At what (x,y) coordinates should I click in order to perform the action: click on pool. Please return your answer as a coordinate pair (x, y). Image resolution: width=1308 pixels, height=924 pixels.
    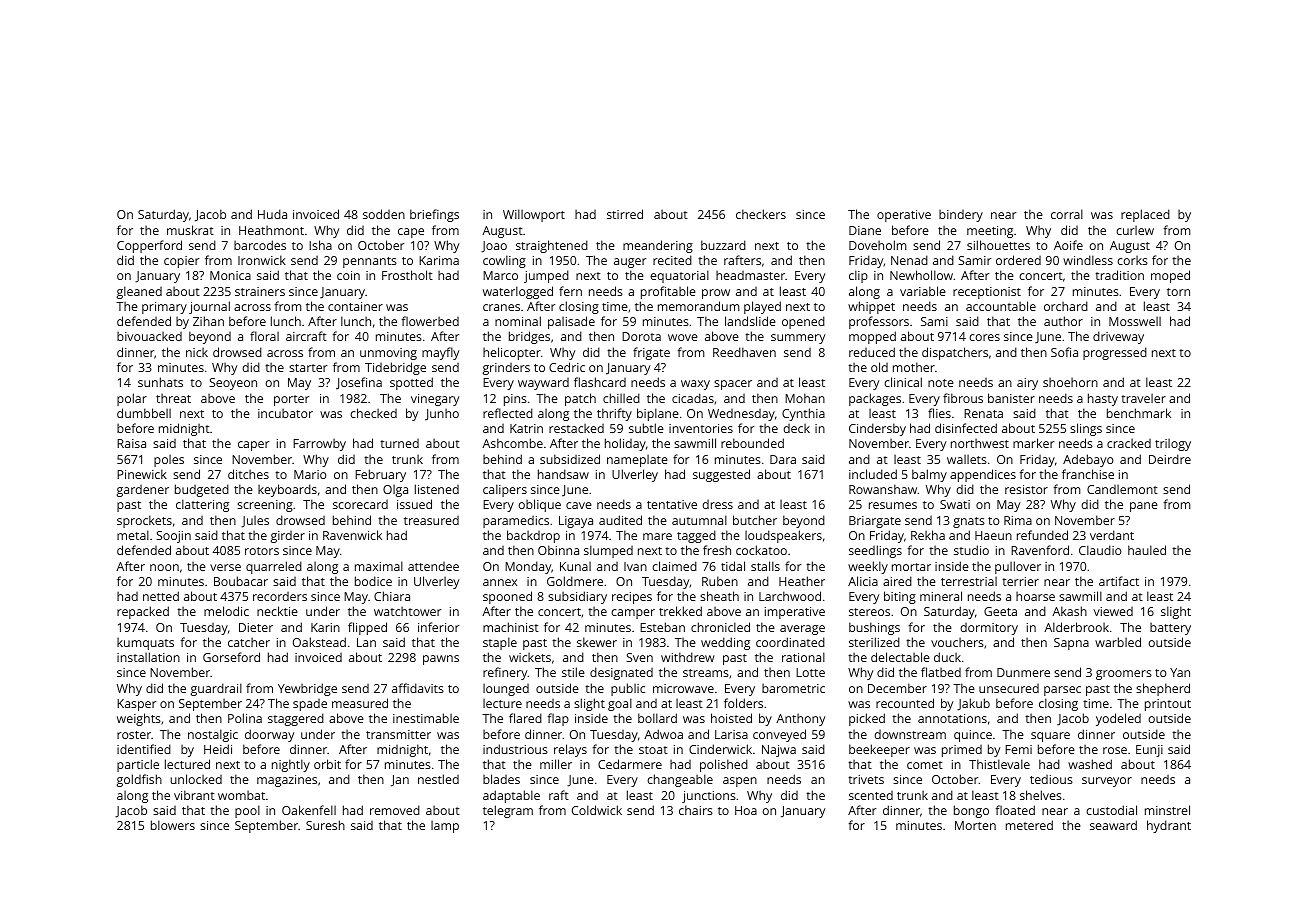
    Looking at the image, I should click on (247, 811).
